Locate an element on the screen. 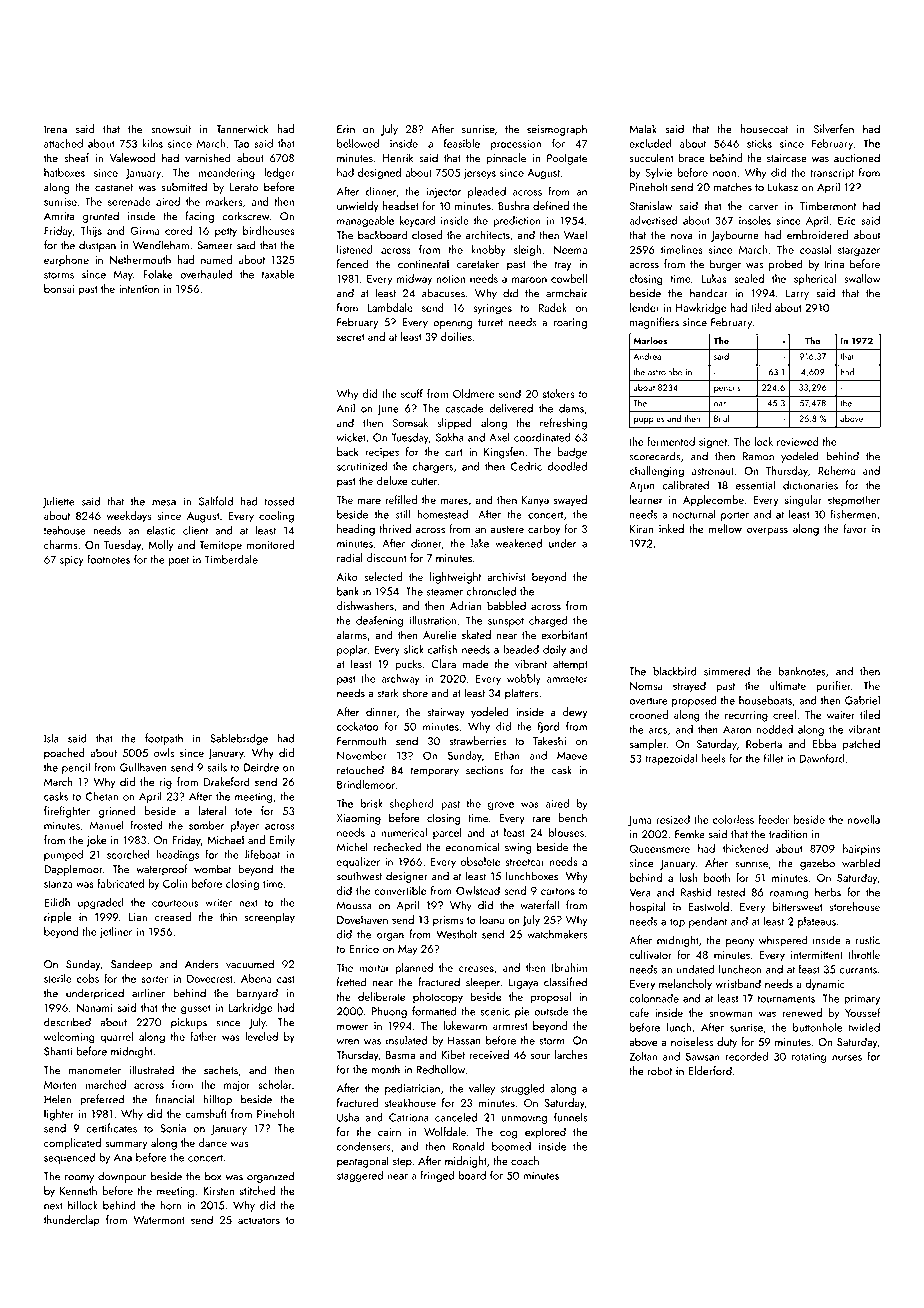 The width and height of the screenshot is (924, 1308). cutter is located at coordinates (424, 481).
